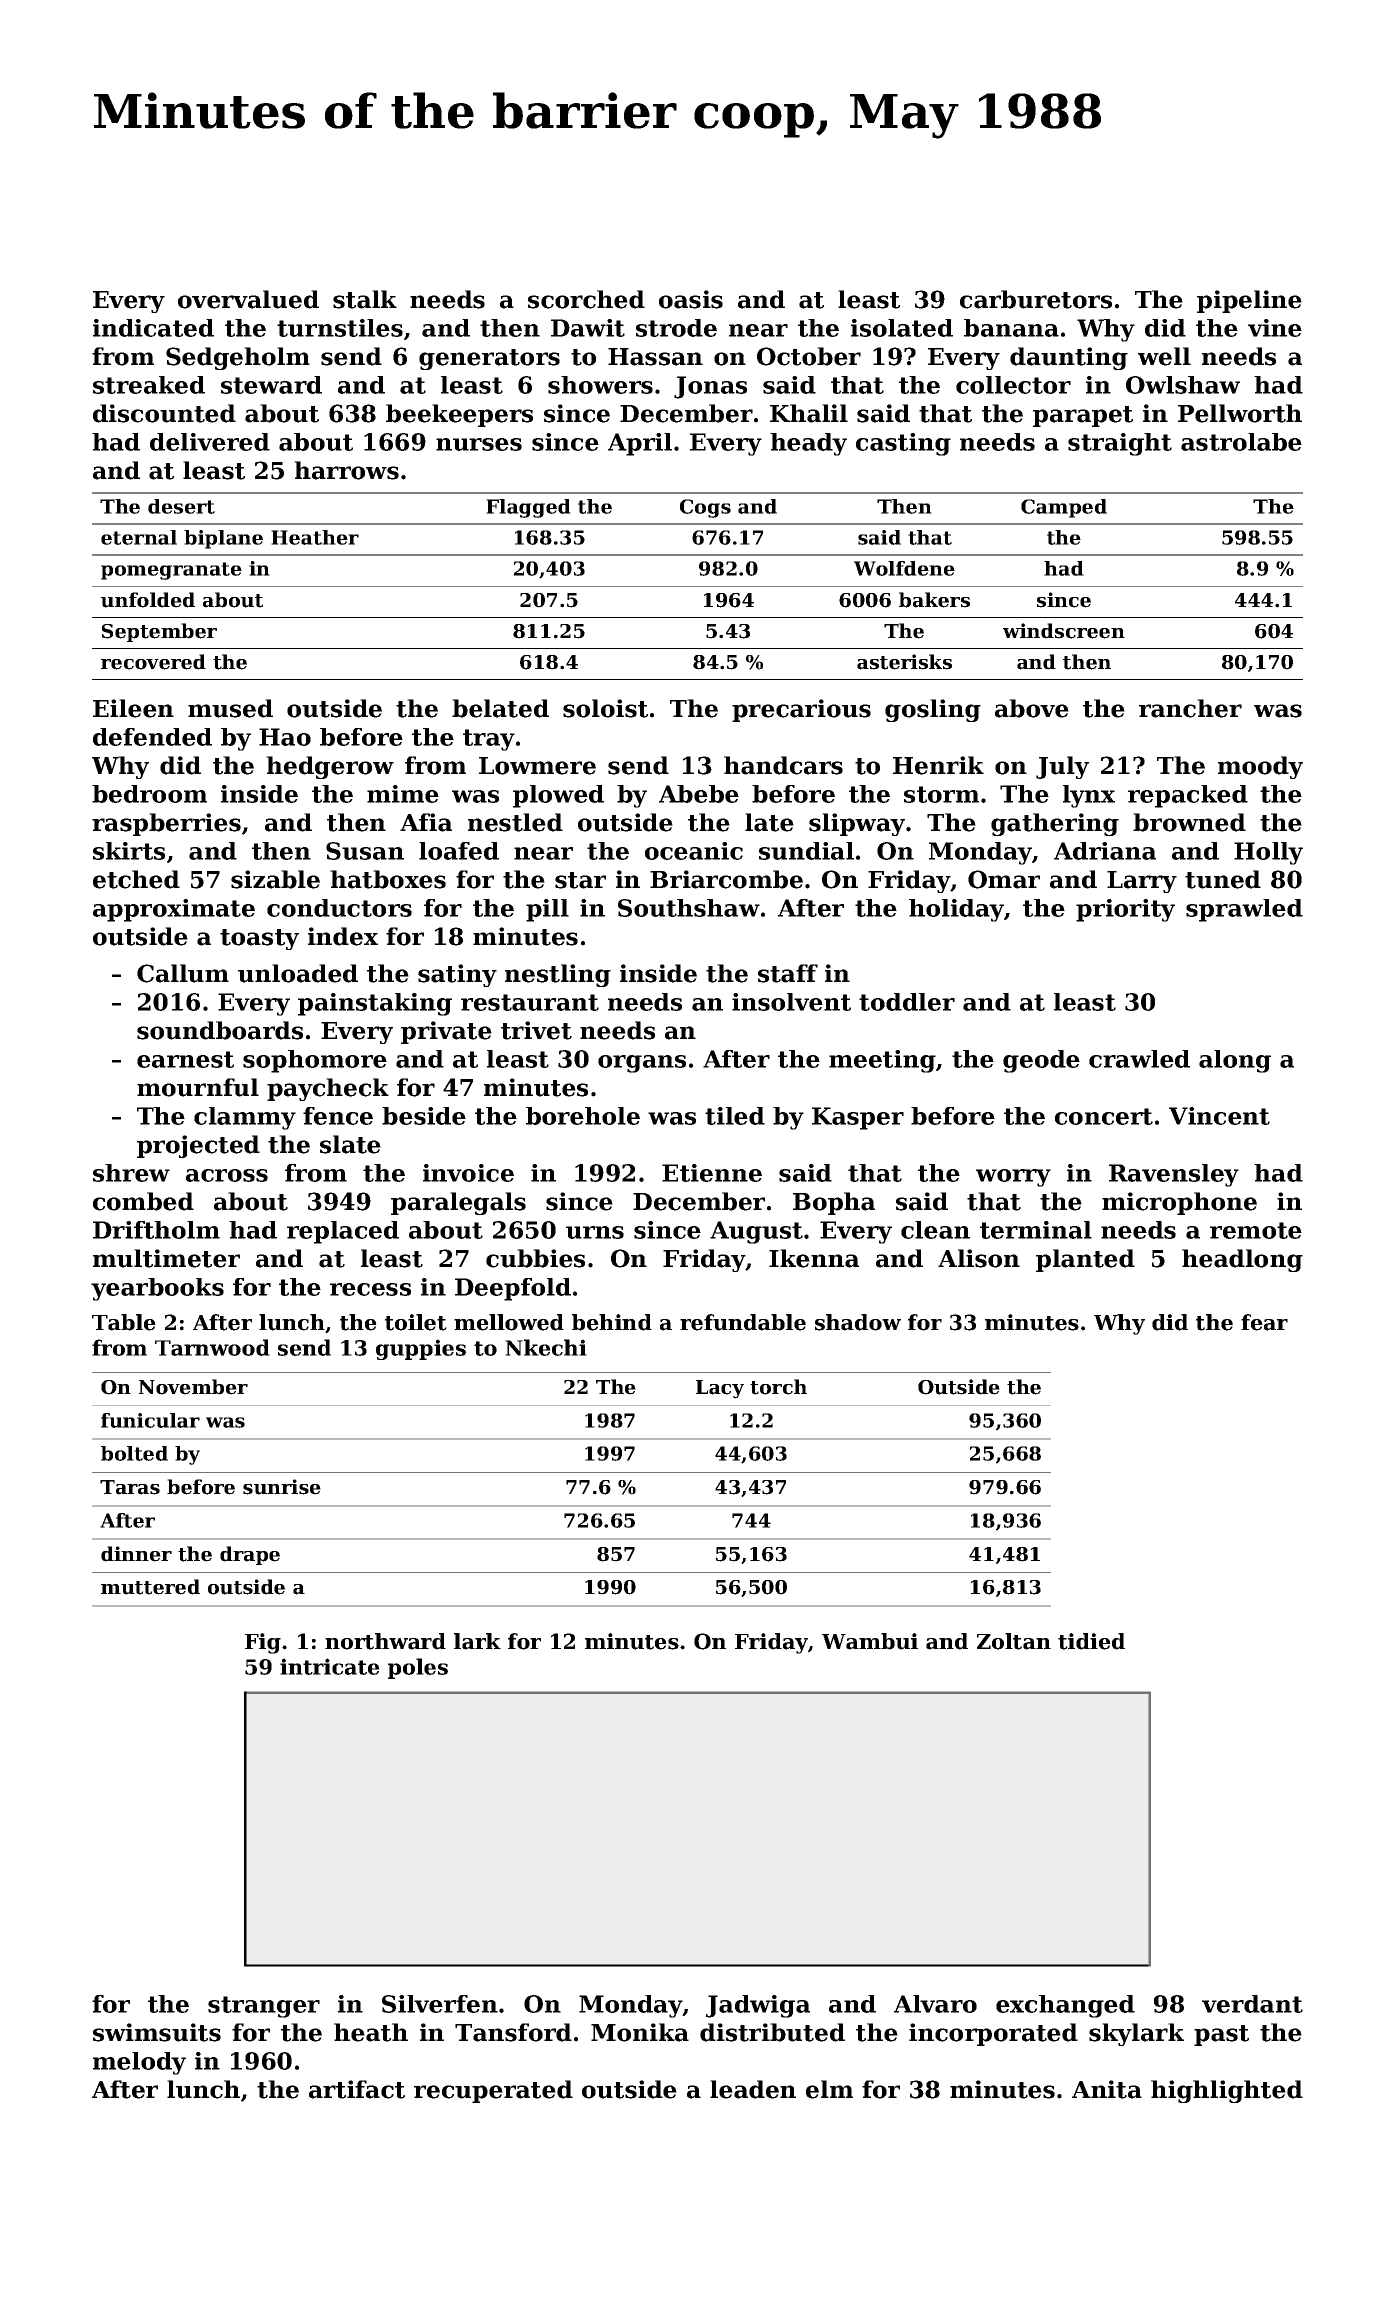 The width and height of the document is (1395, 2297). I want to click on skirts, so click(129, 851).
